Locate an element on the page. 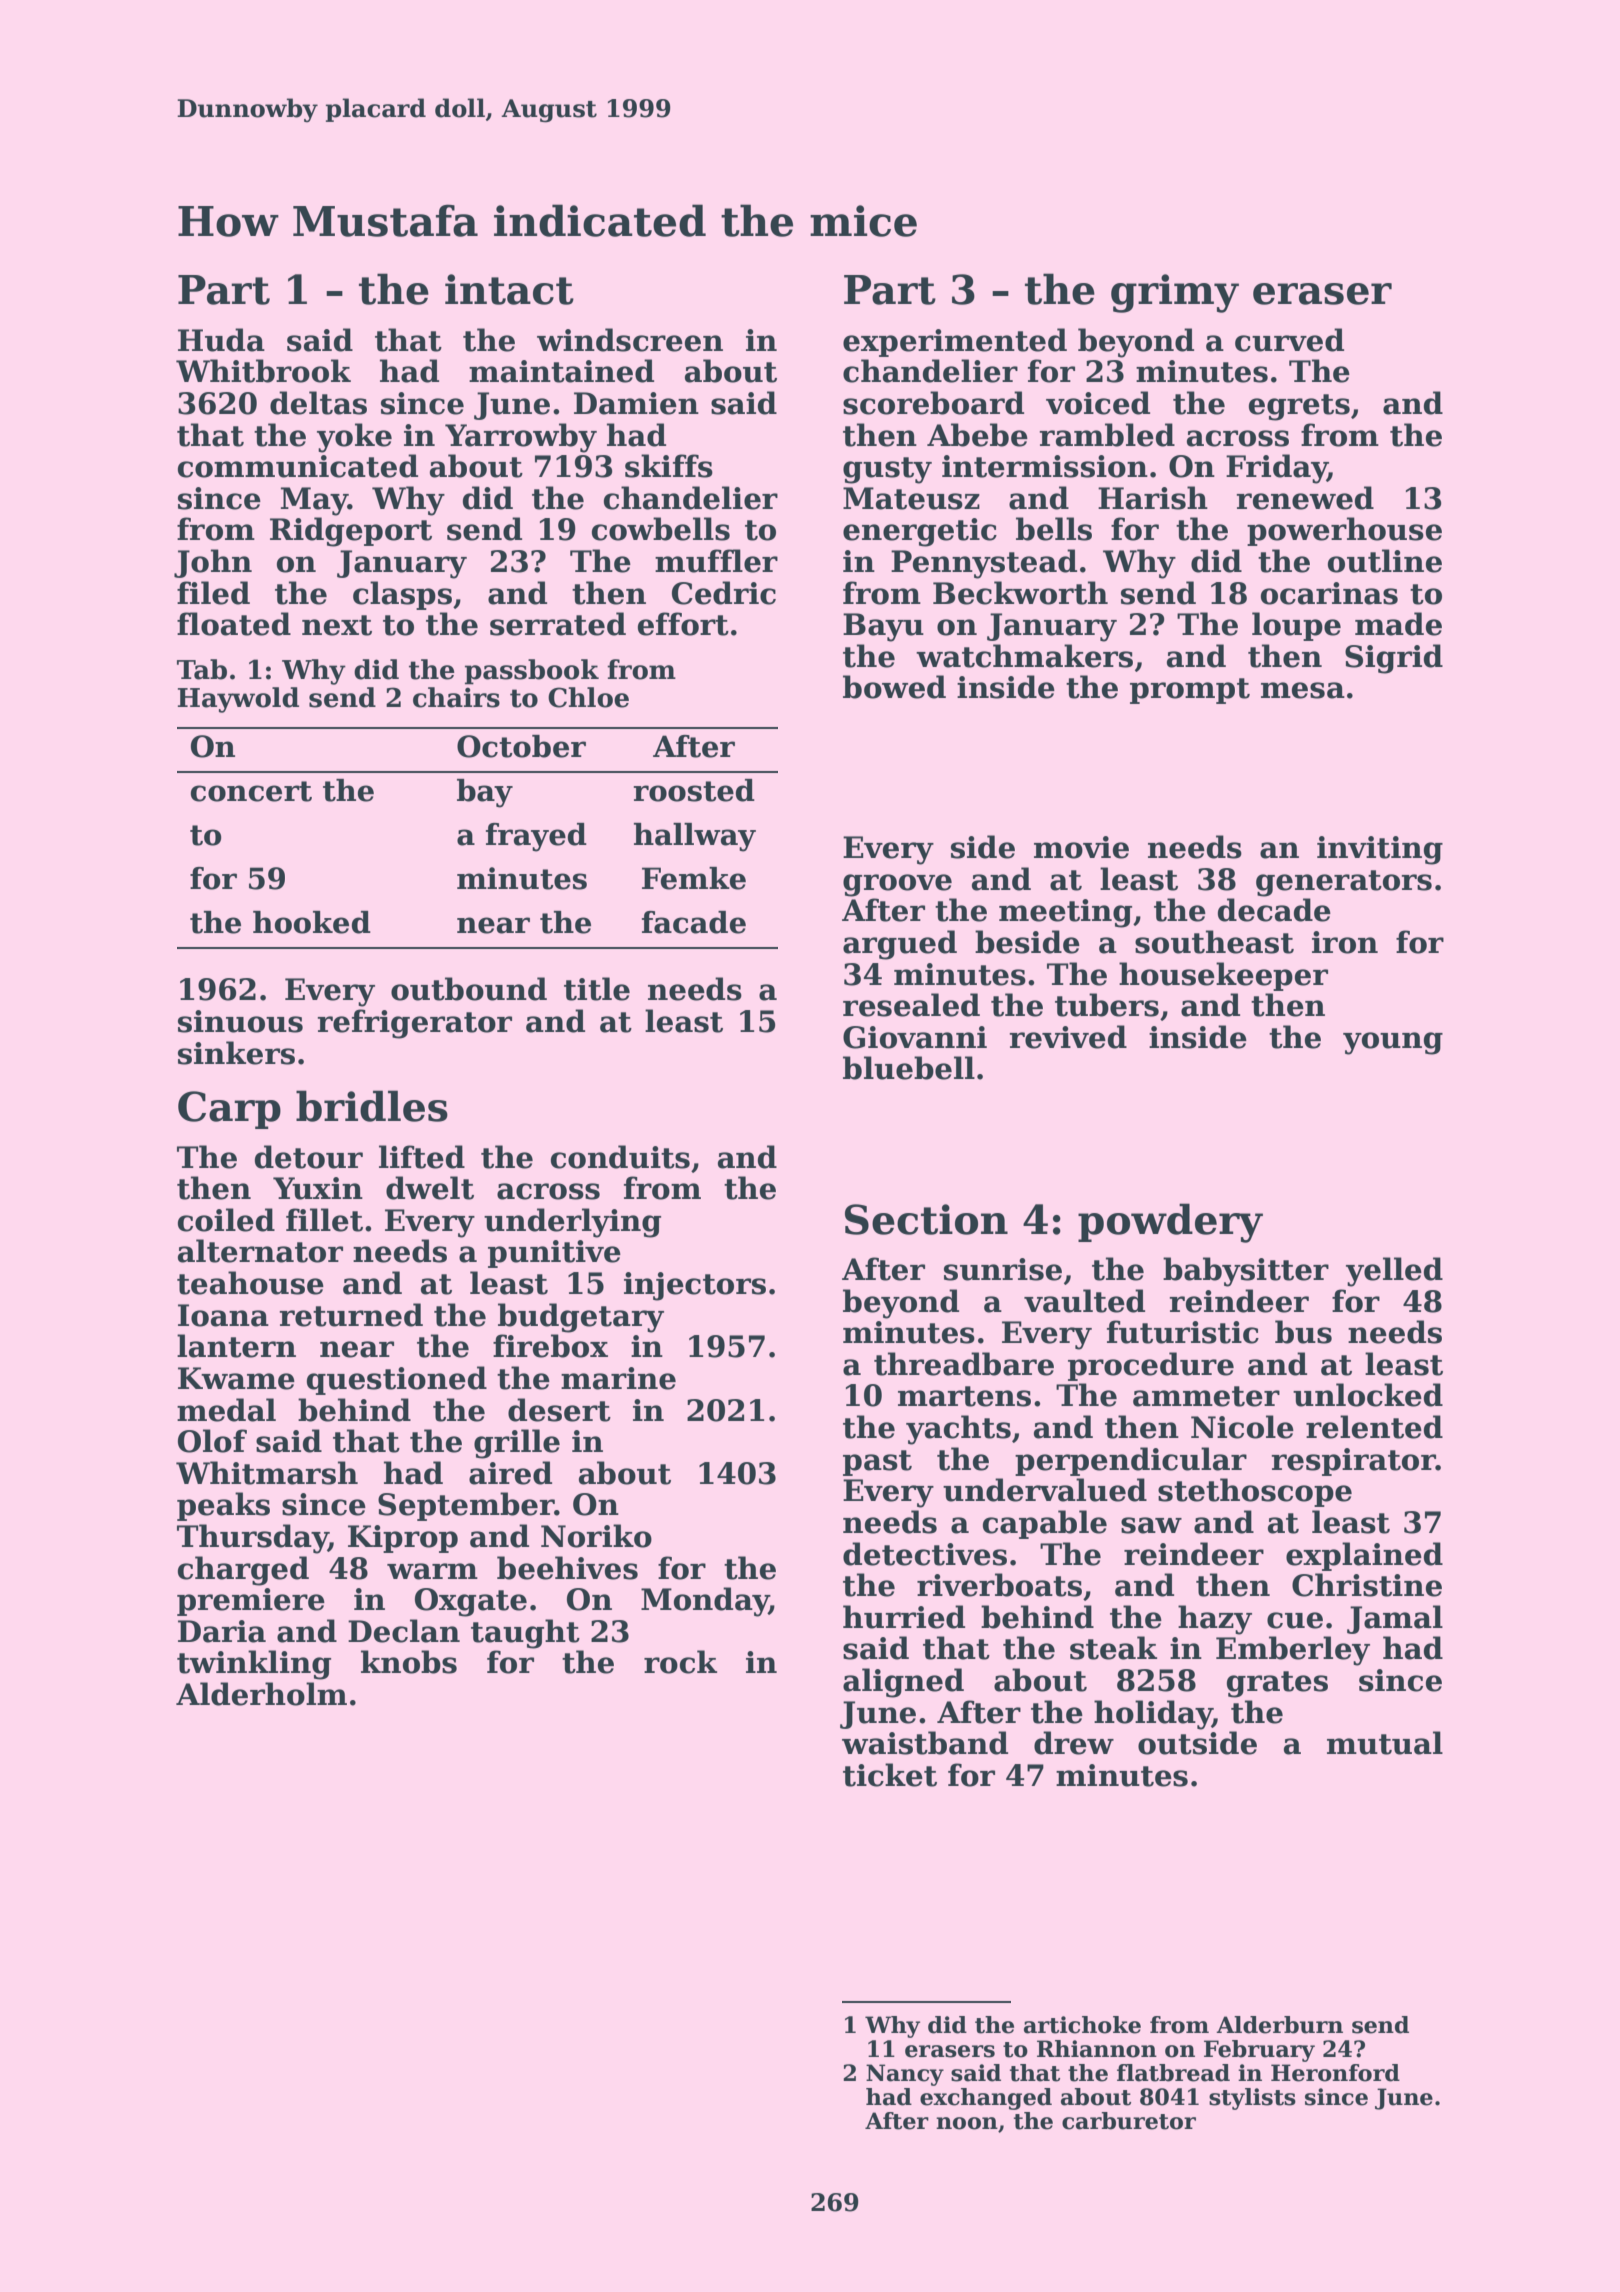  medal is located at coordinates (226, 1410).
